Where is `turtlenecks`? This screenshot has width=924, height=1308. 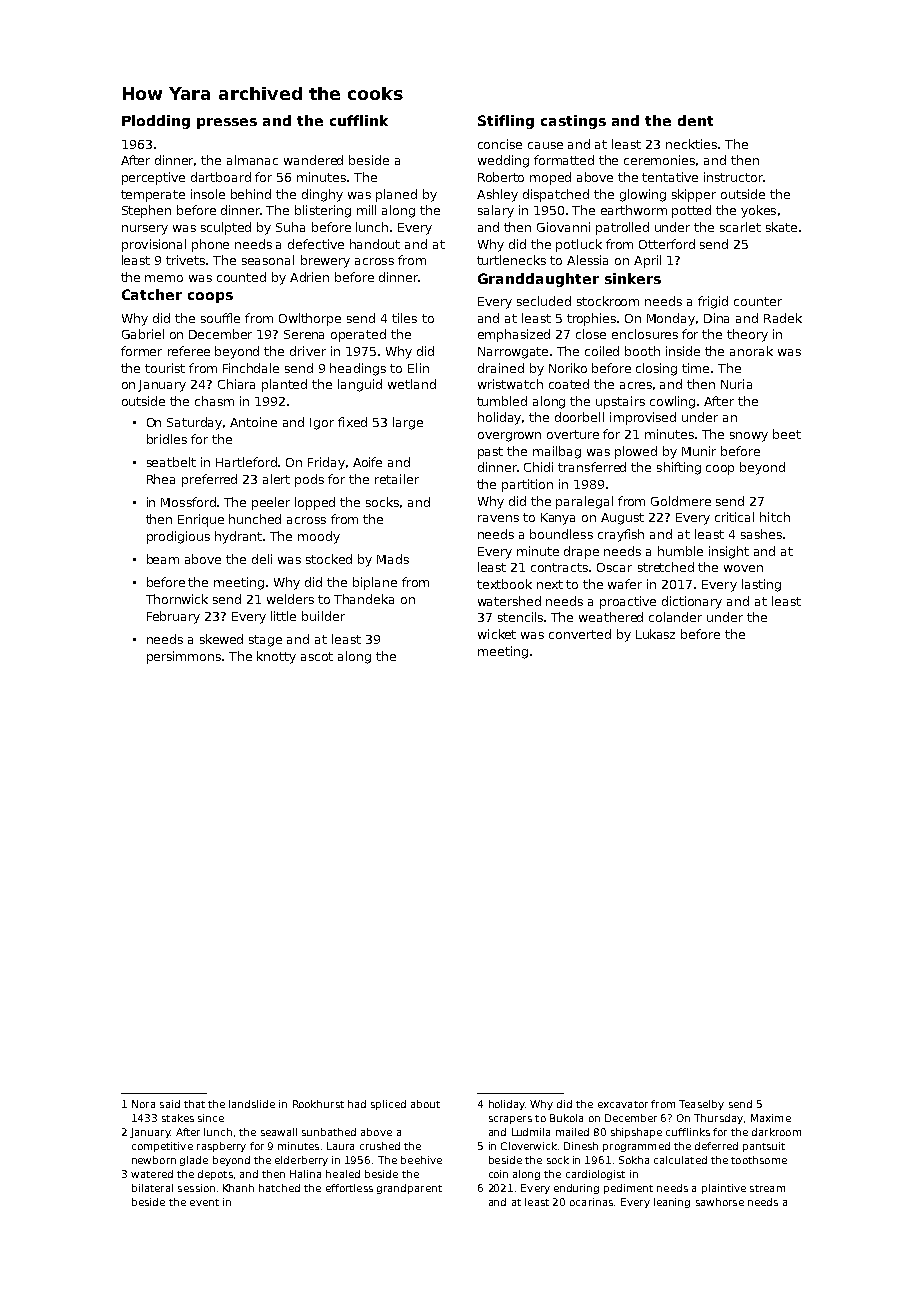
turtlenecks is located at coordinates (511, 260).
